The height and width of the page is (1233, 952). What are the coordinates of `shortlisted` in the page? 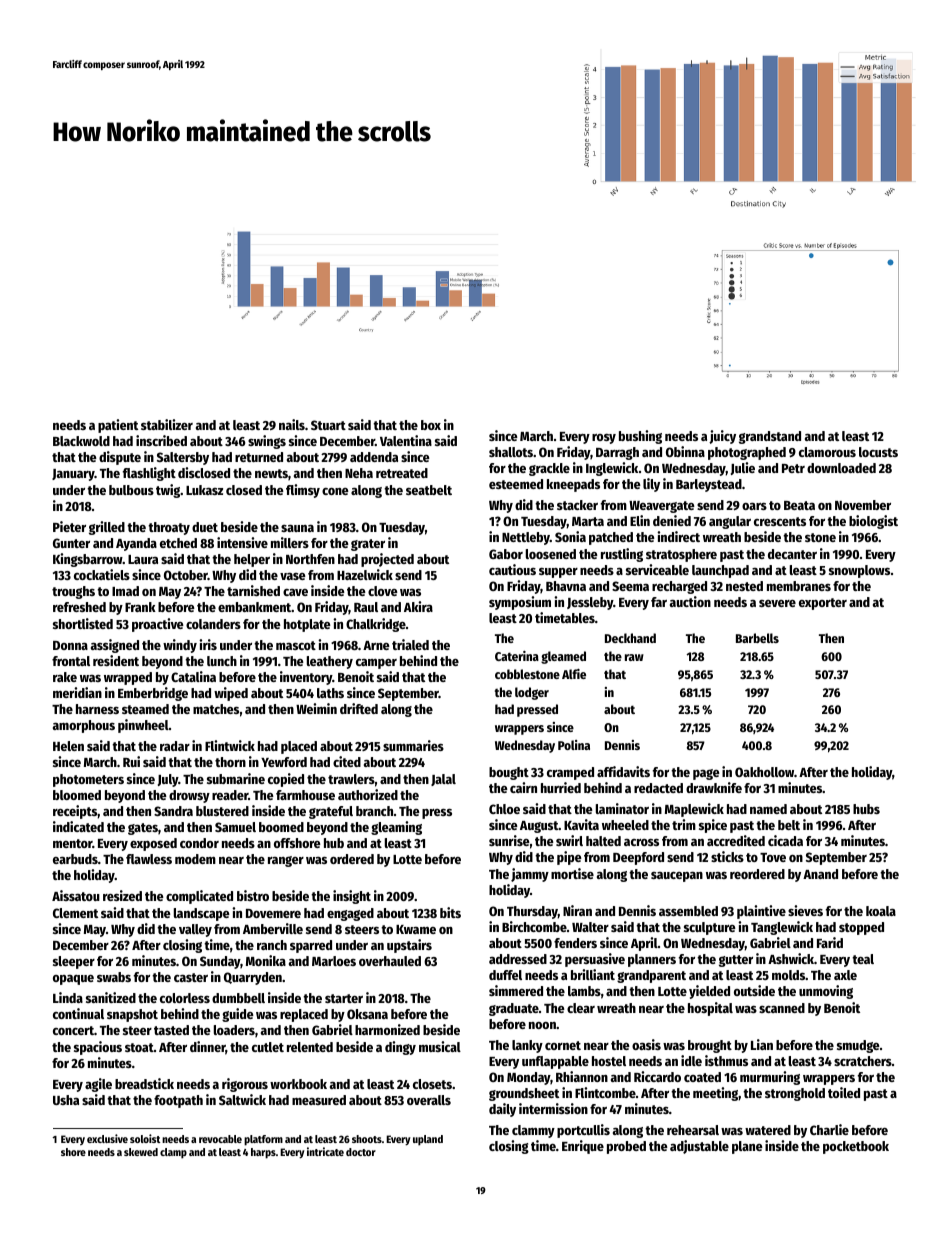 It's located at (83, 623).
